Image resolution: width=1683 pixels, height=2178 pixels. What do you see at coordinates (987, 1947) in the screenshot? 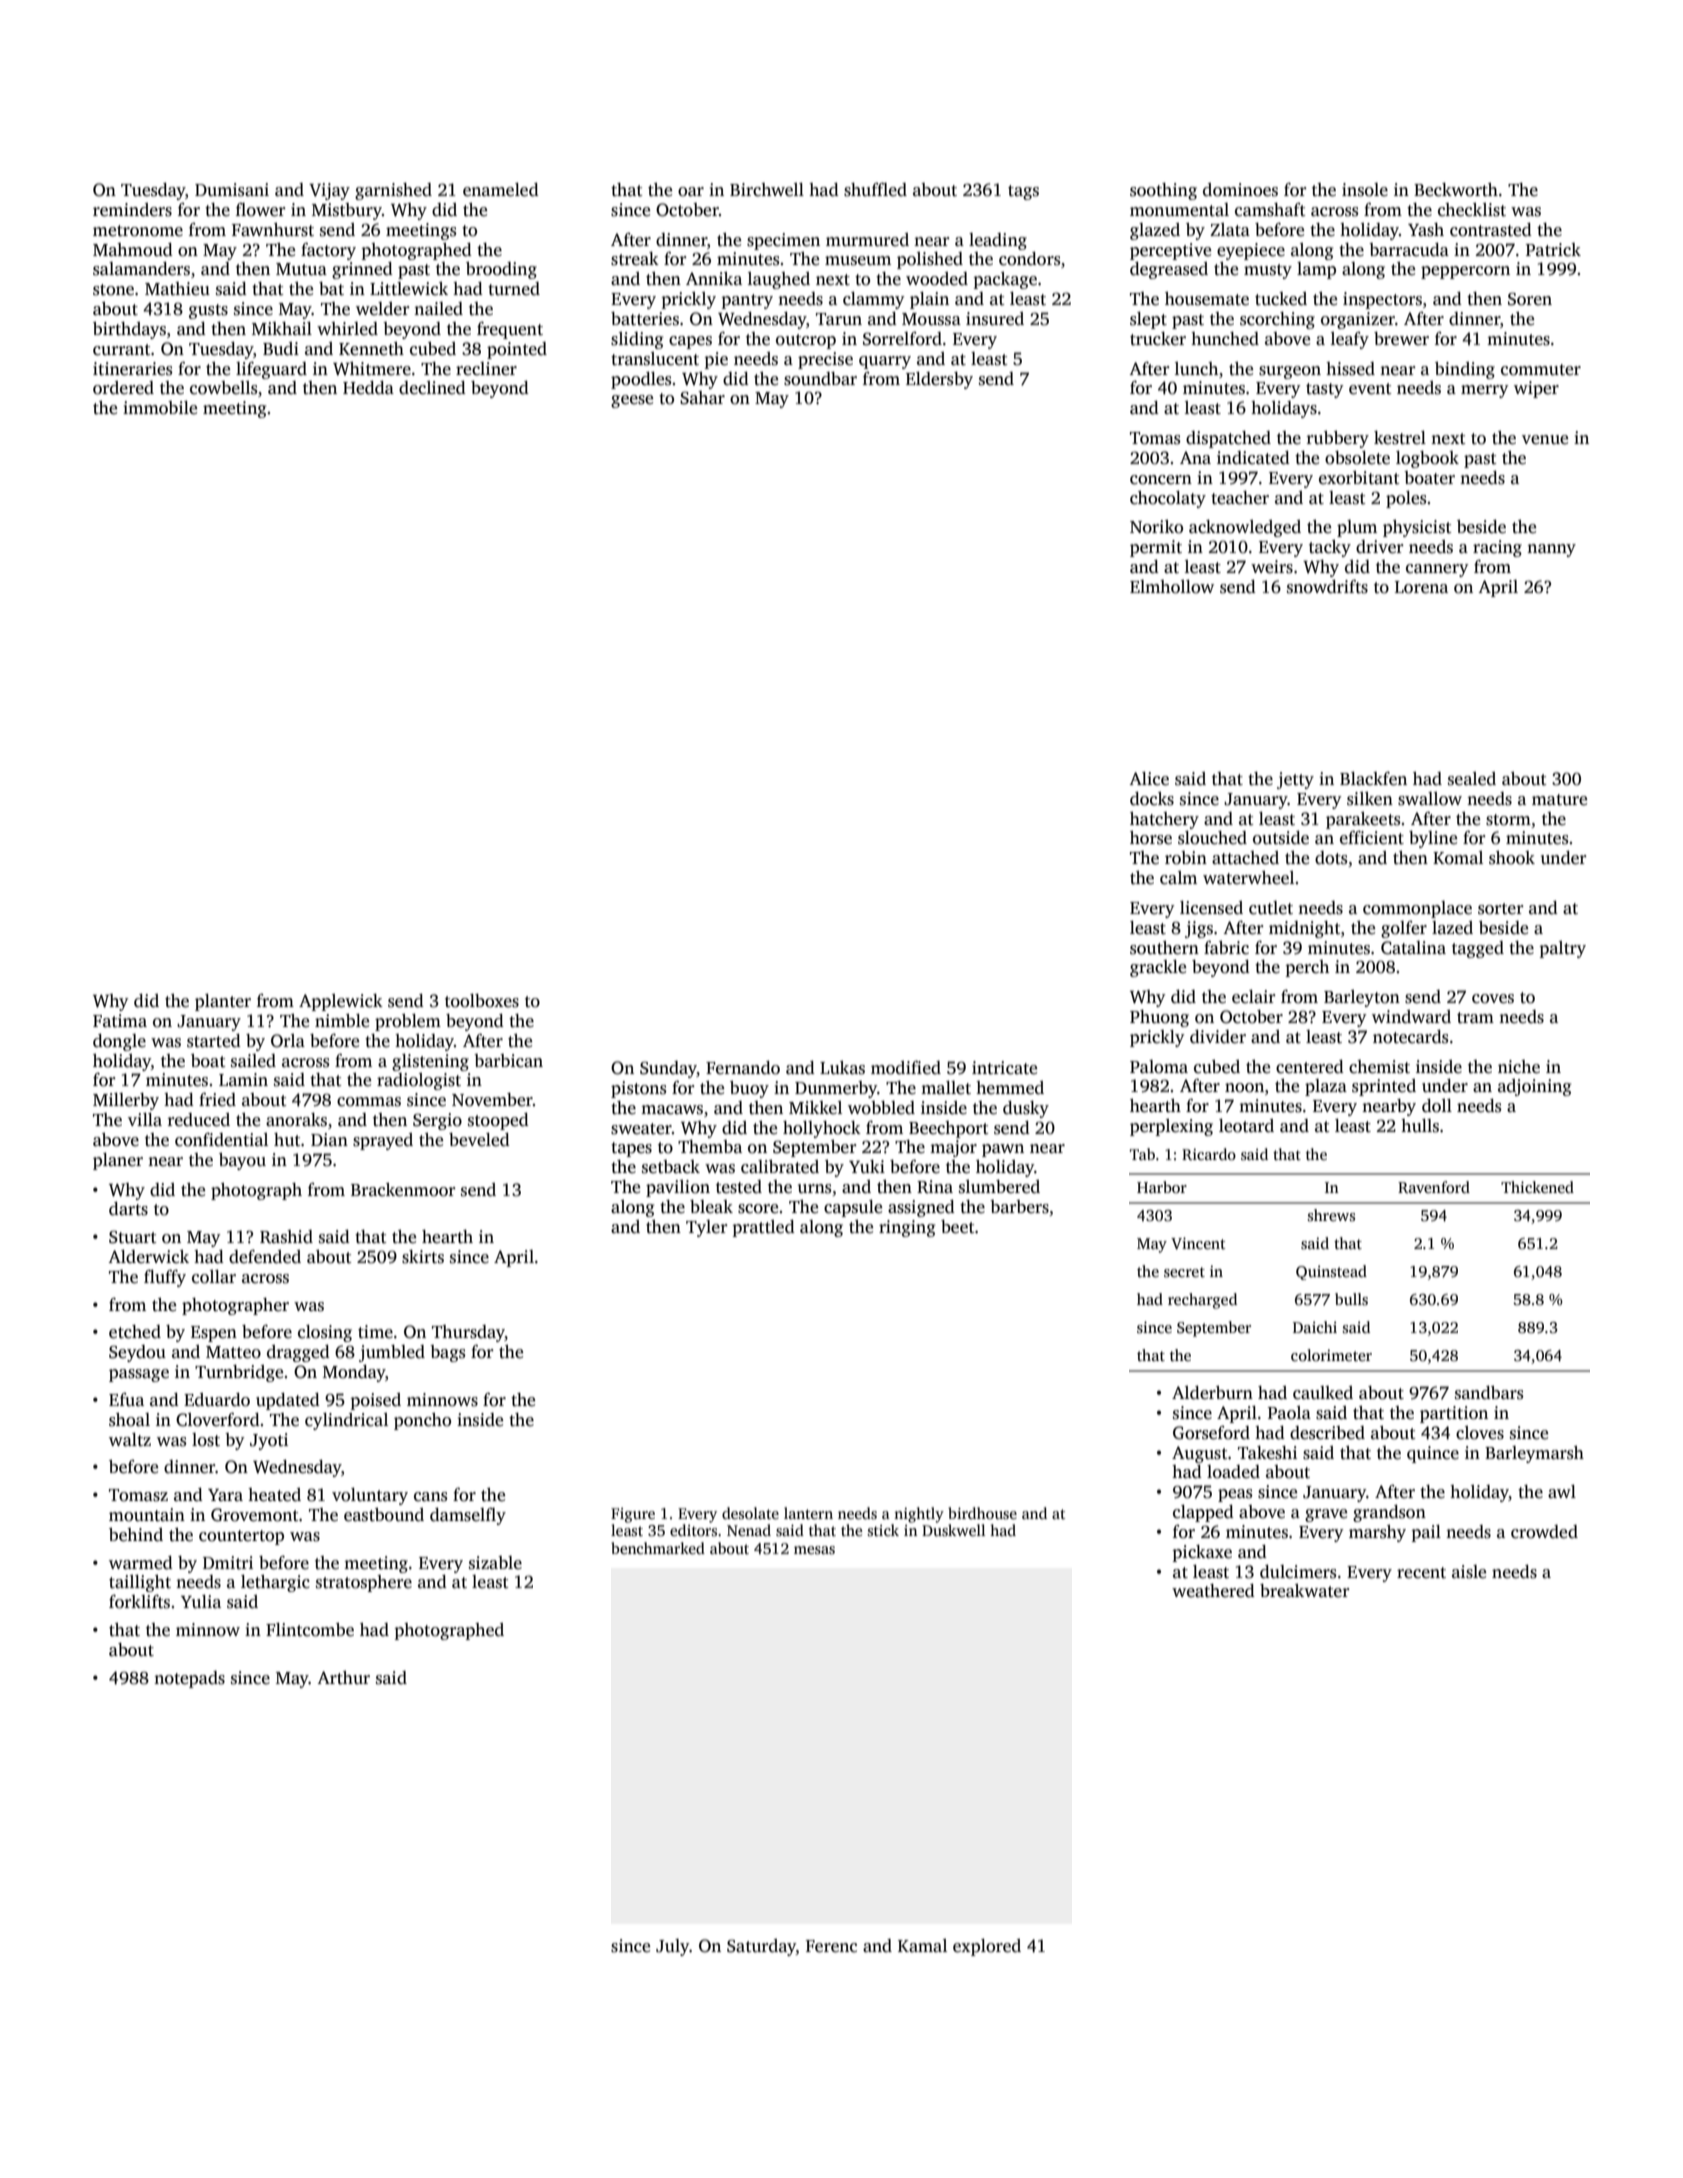
I see `explored` at bounding box center [987, 1947].
